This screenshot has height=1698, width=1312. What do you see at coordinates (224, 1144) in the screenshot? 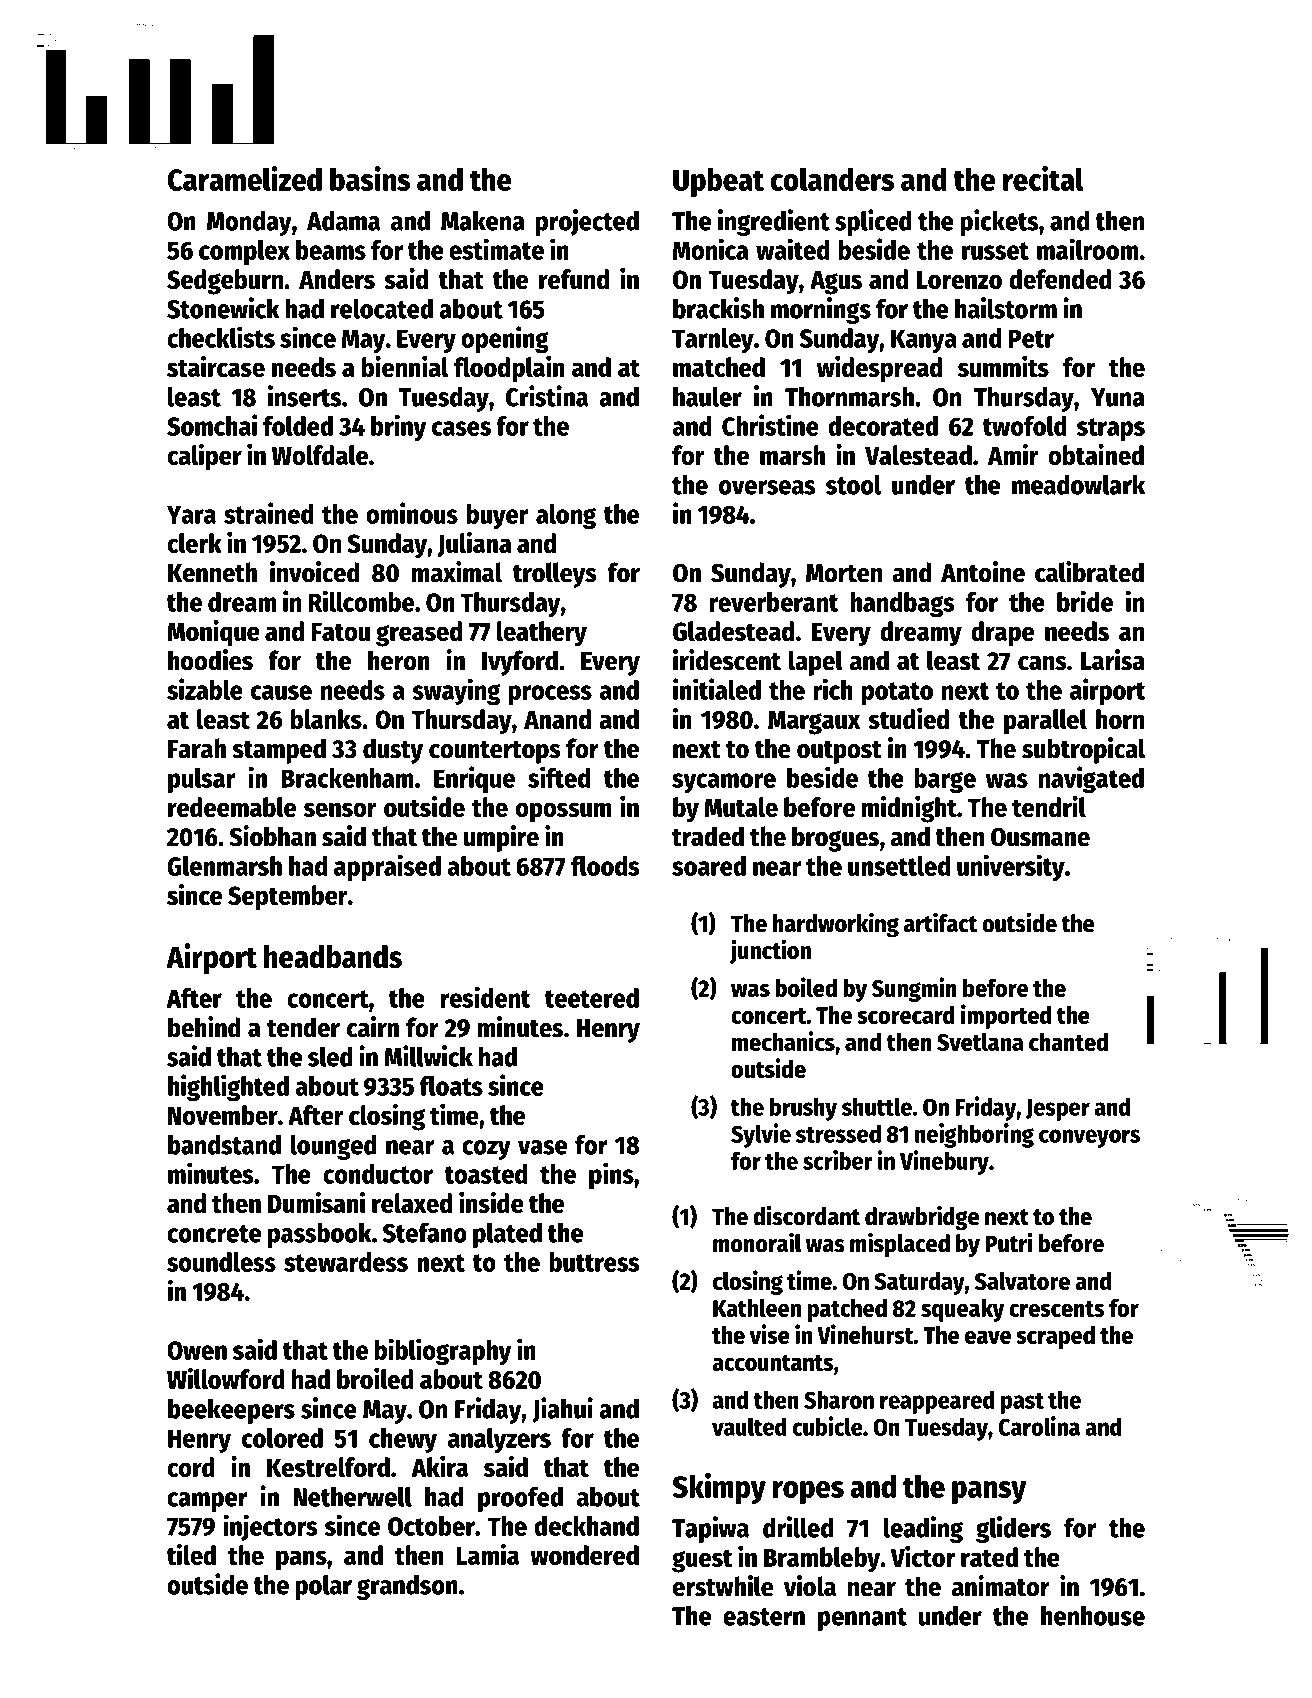
I see `bandstand` at bounding box center [224, 1144].
